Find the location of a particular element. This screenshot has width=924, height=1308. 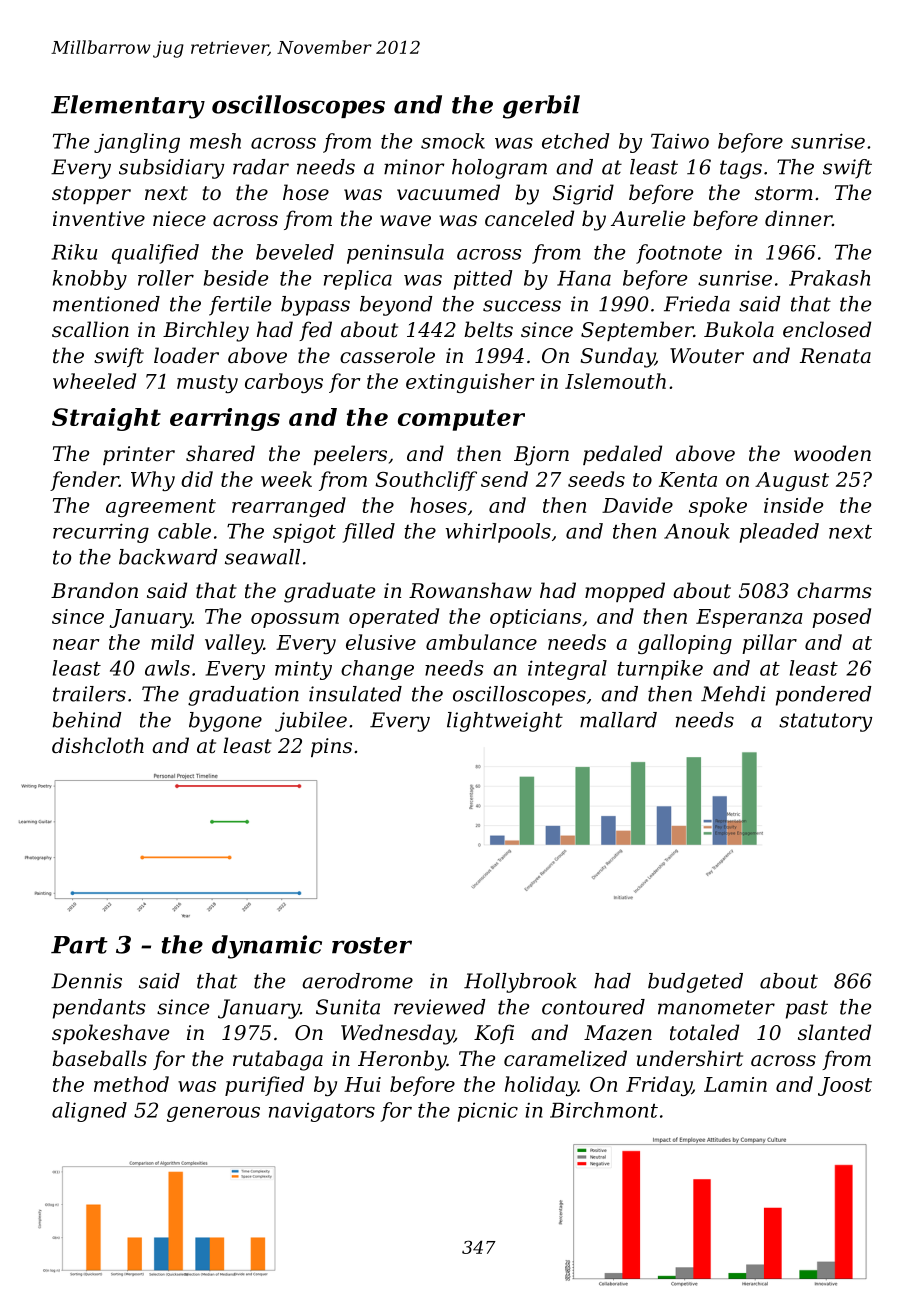

pendants is located at coordinates (99, 1009).
